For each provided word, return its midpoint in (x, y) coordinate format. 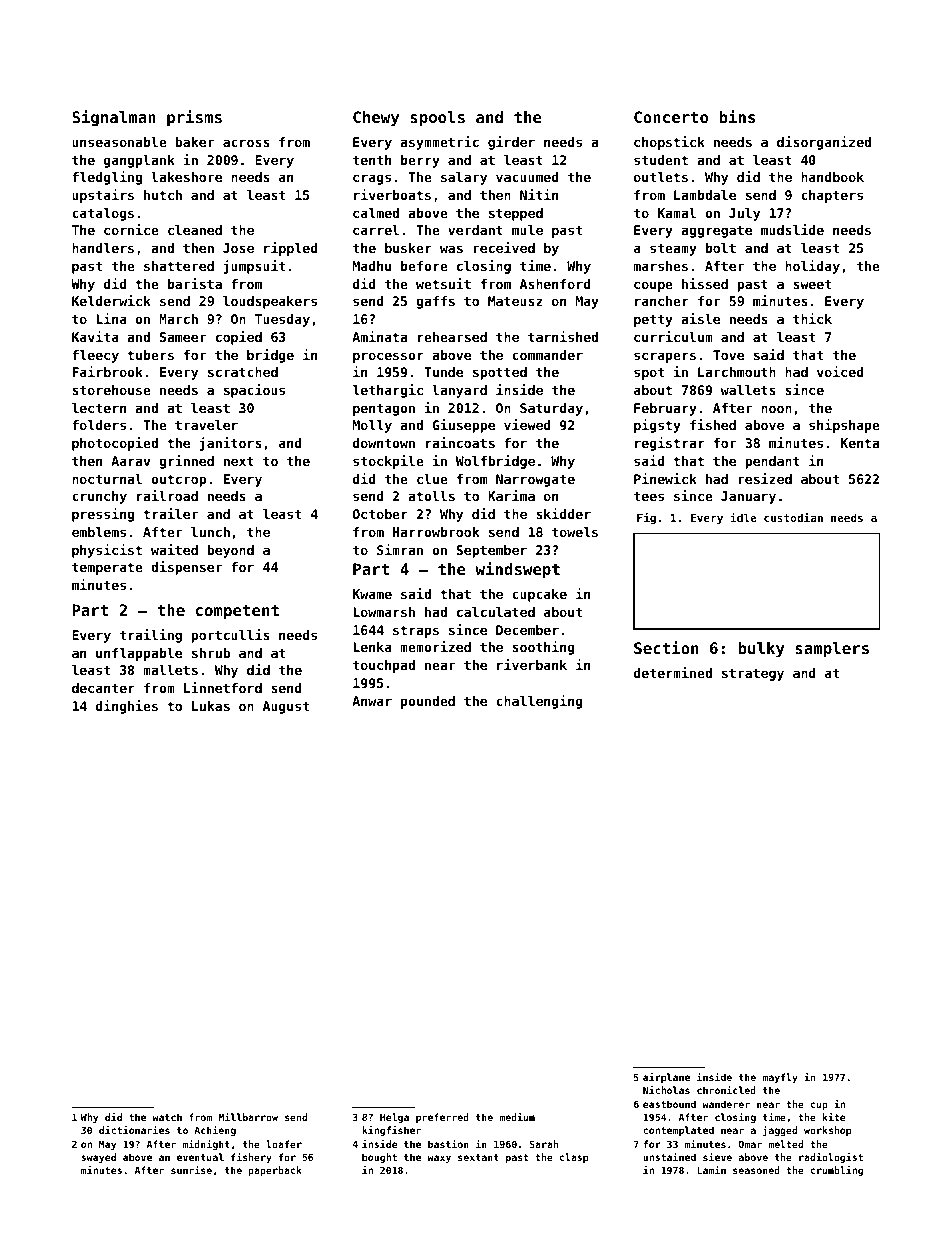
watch (167, 1117)
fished (713, 424)
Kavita (95, 336)
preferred (442, 1118)
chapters (832, 196)
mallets (170, 670)
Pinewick (665, 478)
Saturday (551, 409)
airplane (666, 1078)
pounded (428, 702)
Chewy (376, 119)
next (239, 461)
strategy (753, 674)
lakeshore (186, 177)
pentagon (384, 409)
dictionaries (134, 1130)
